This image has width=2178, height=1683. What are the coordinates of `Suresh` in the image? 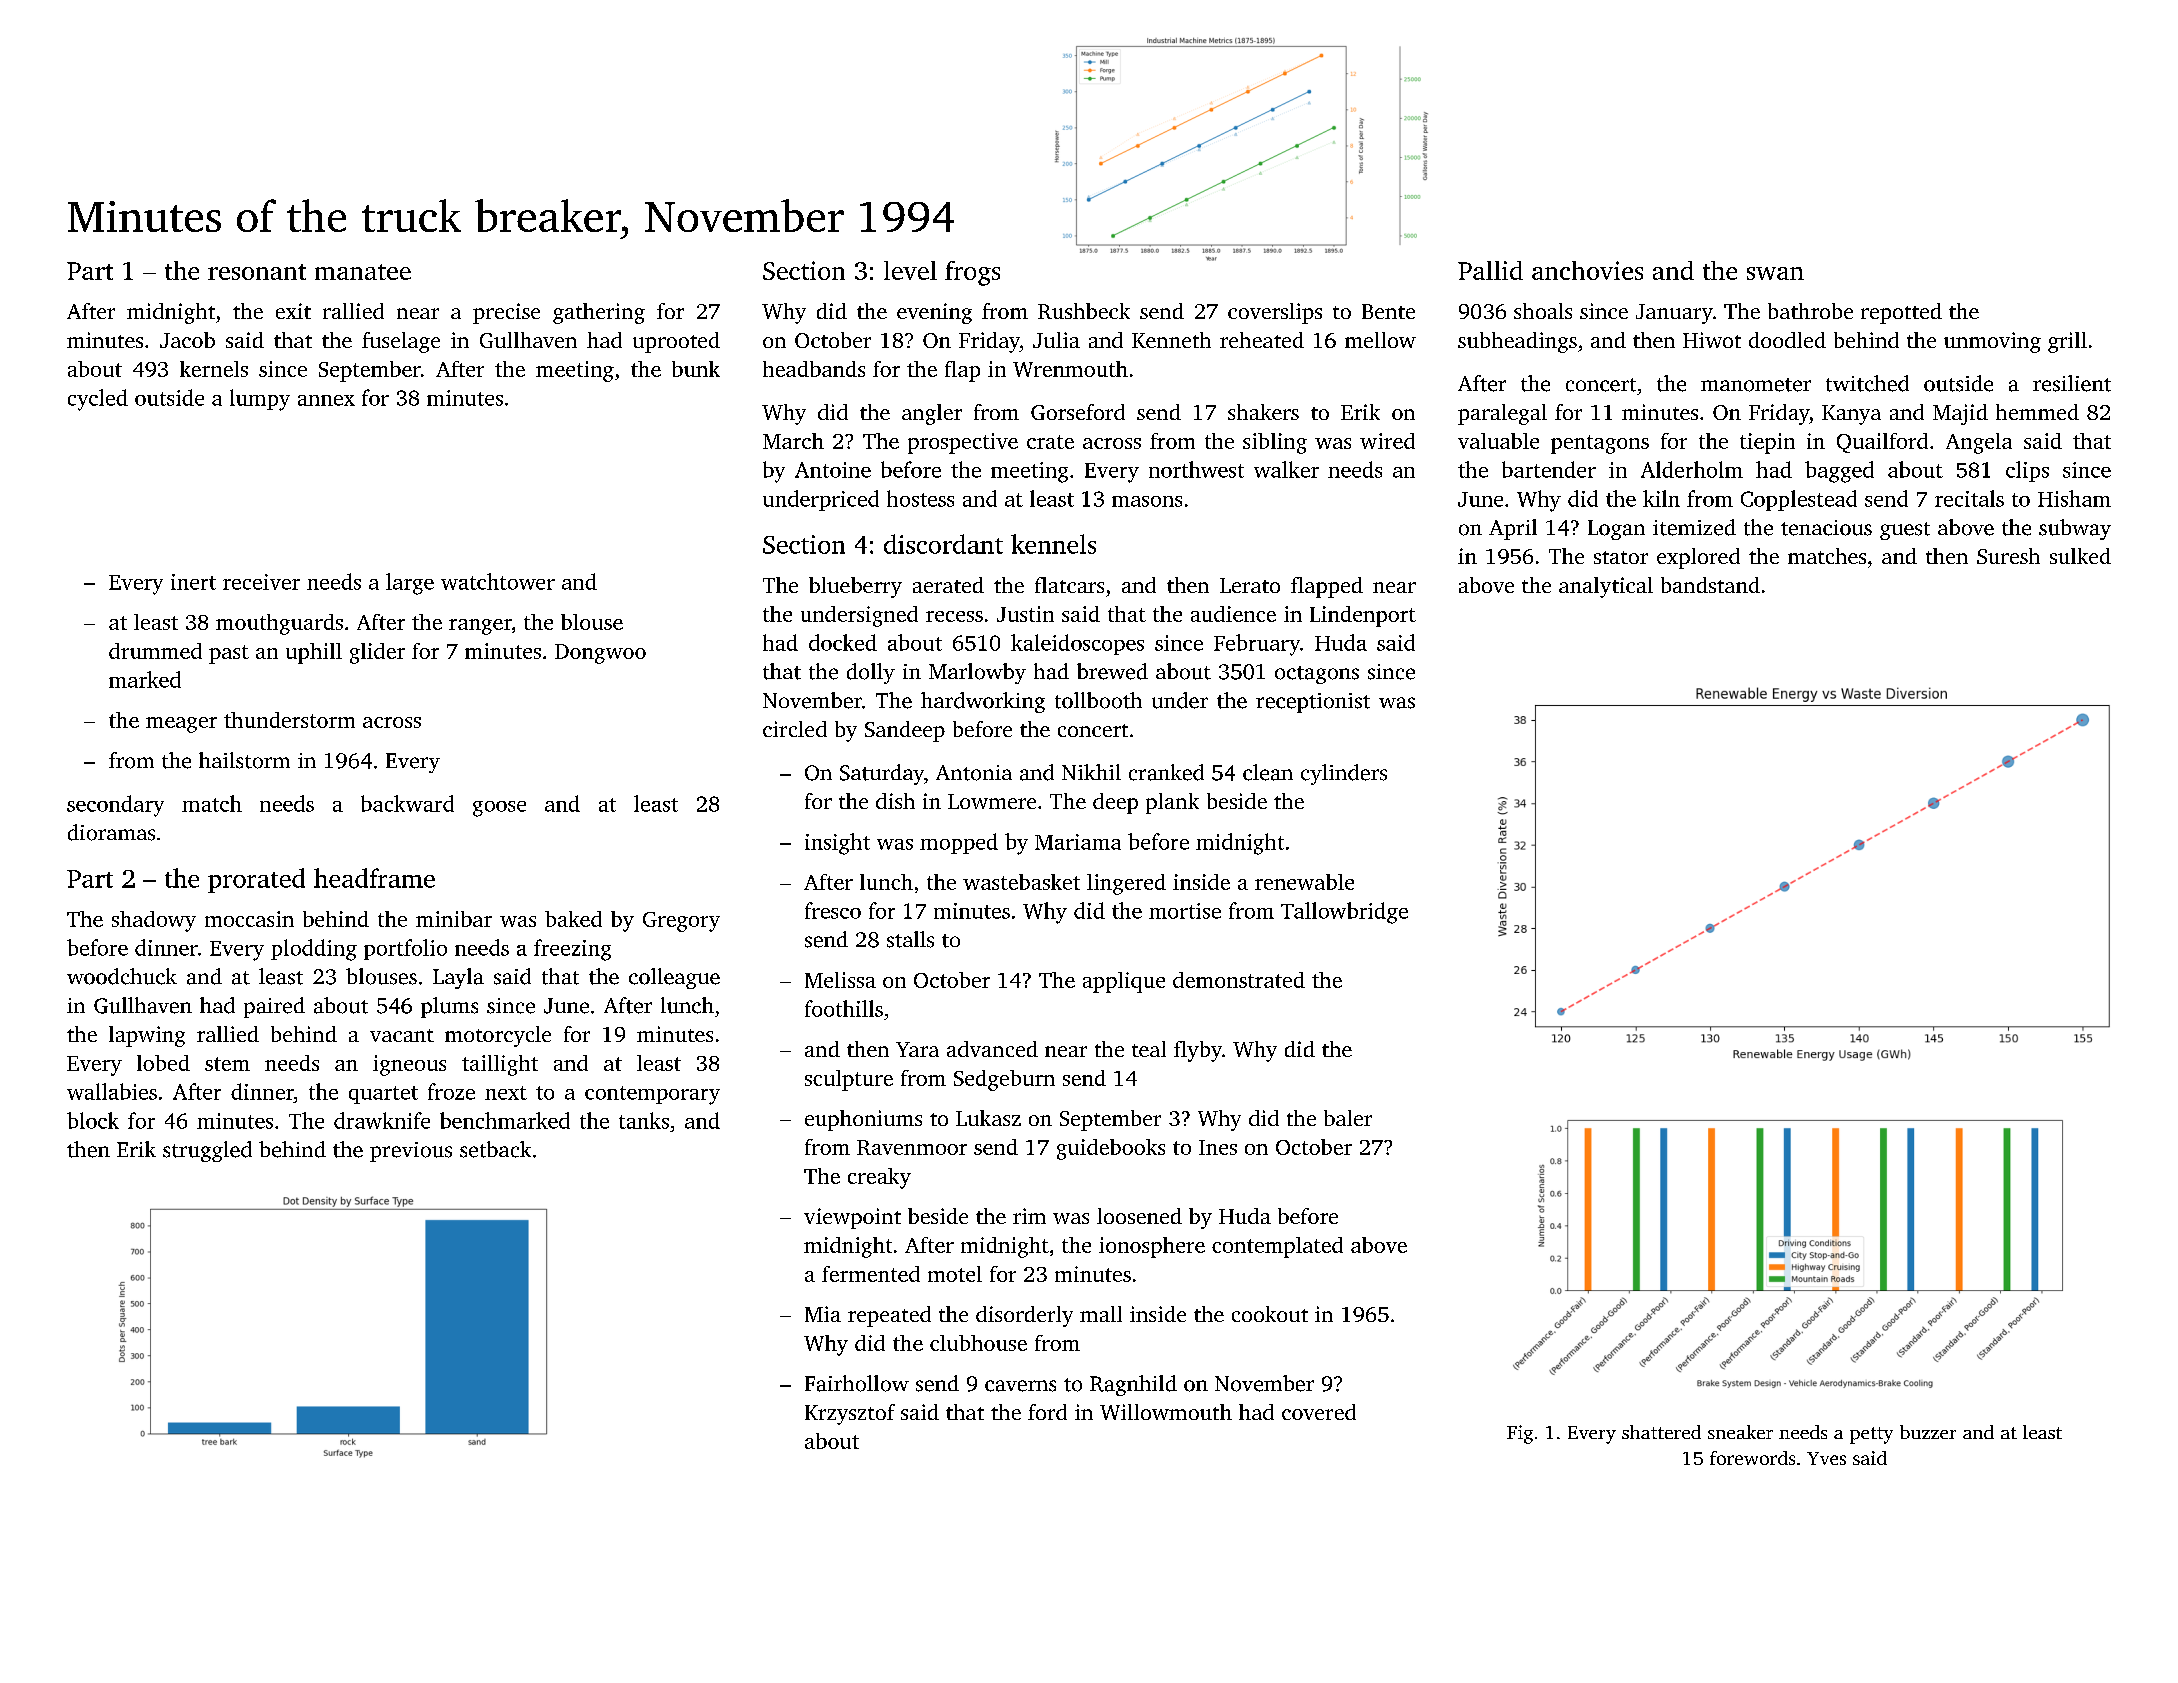 It's located at (2008, 556).
